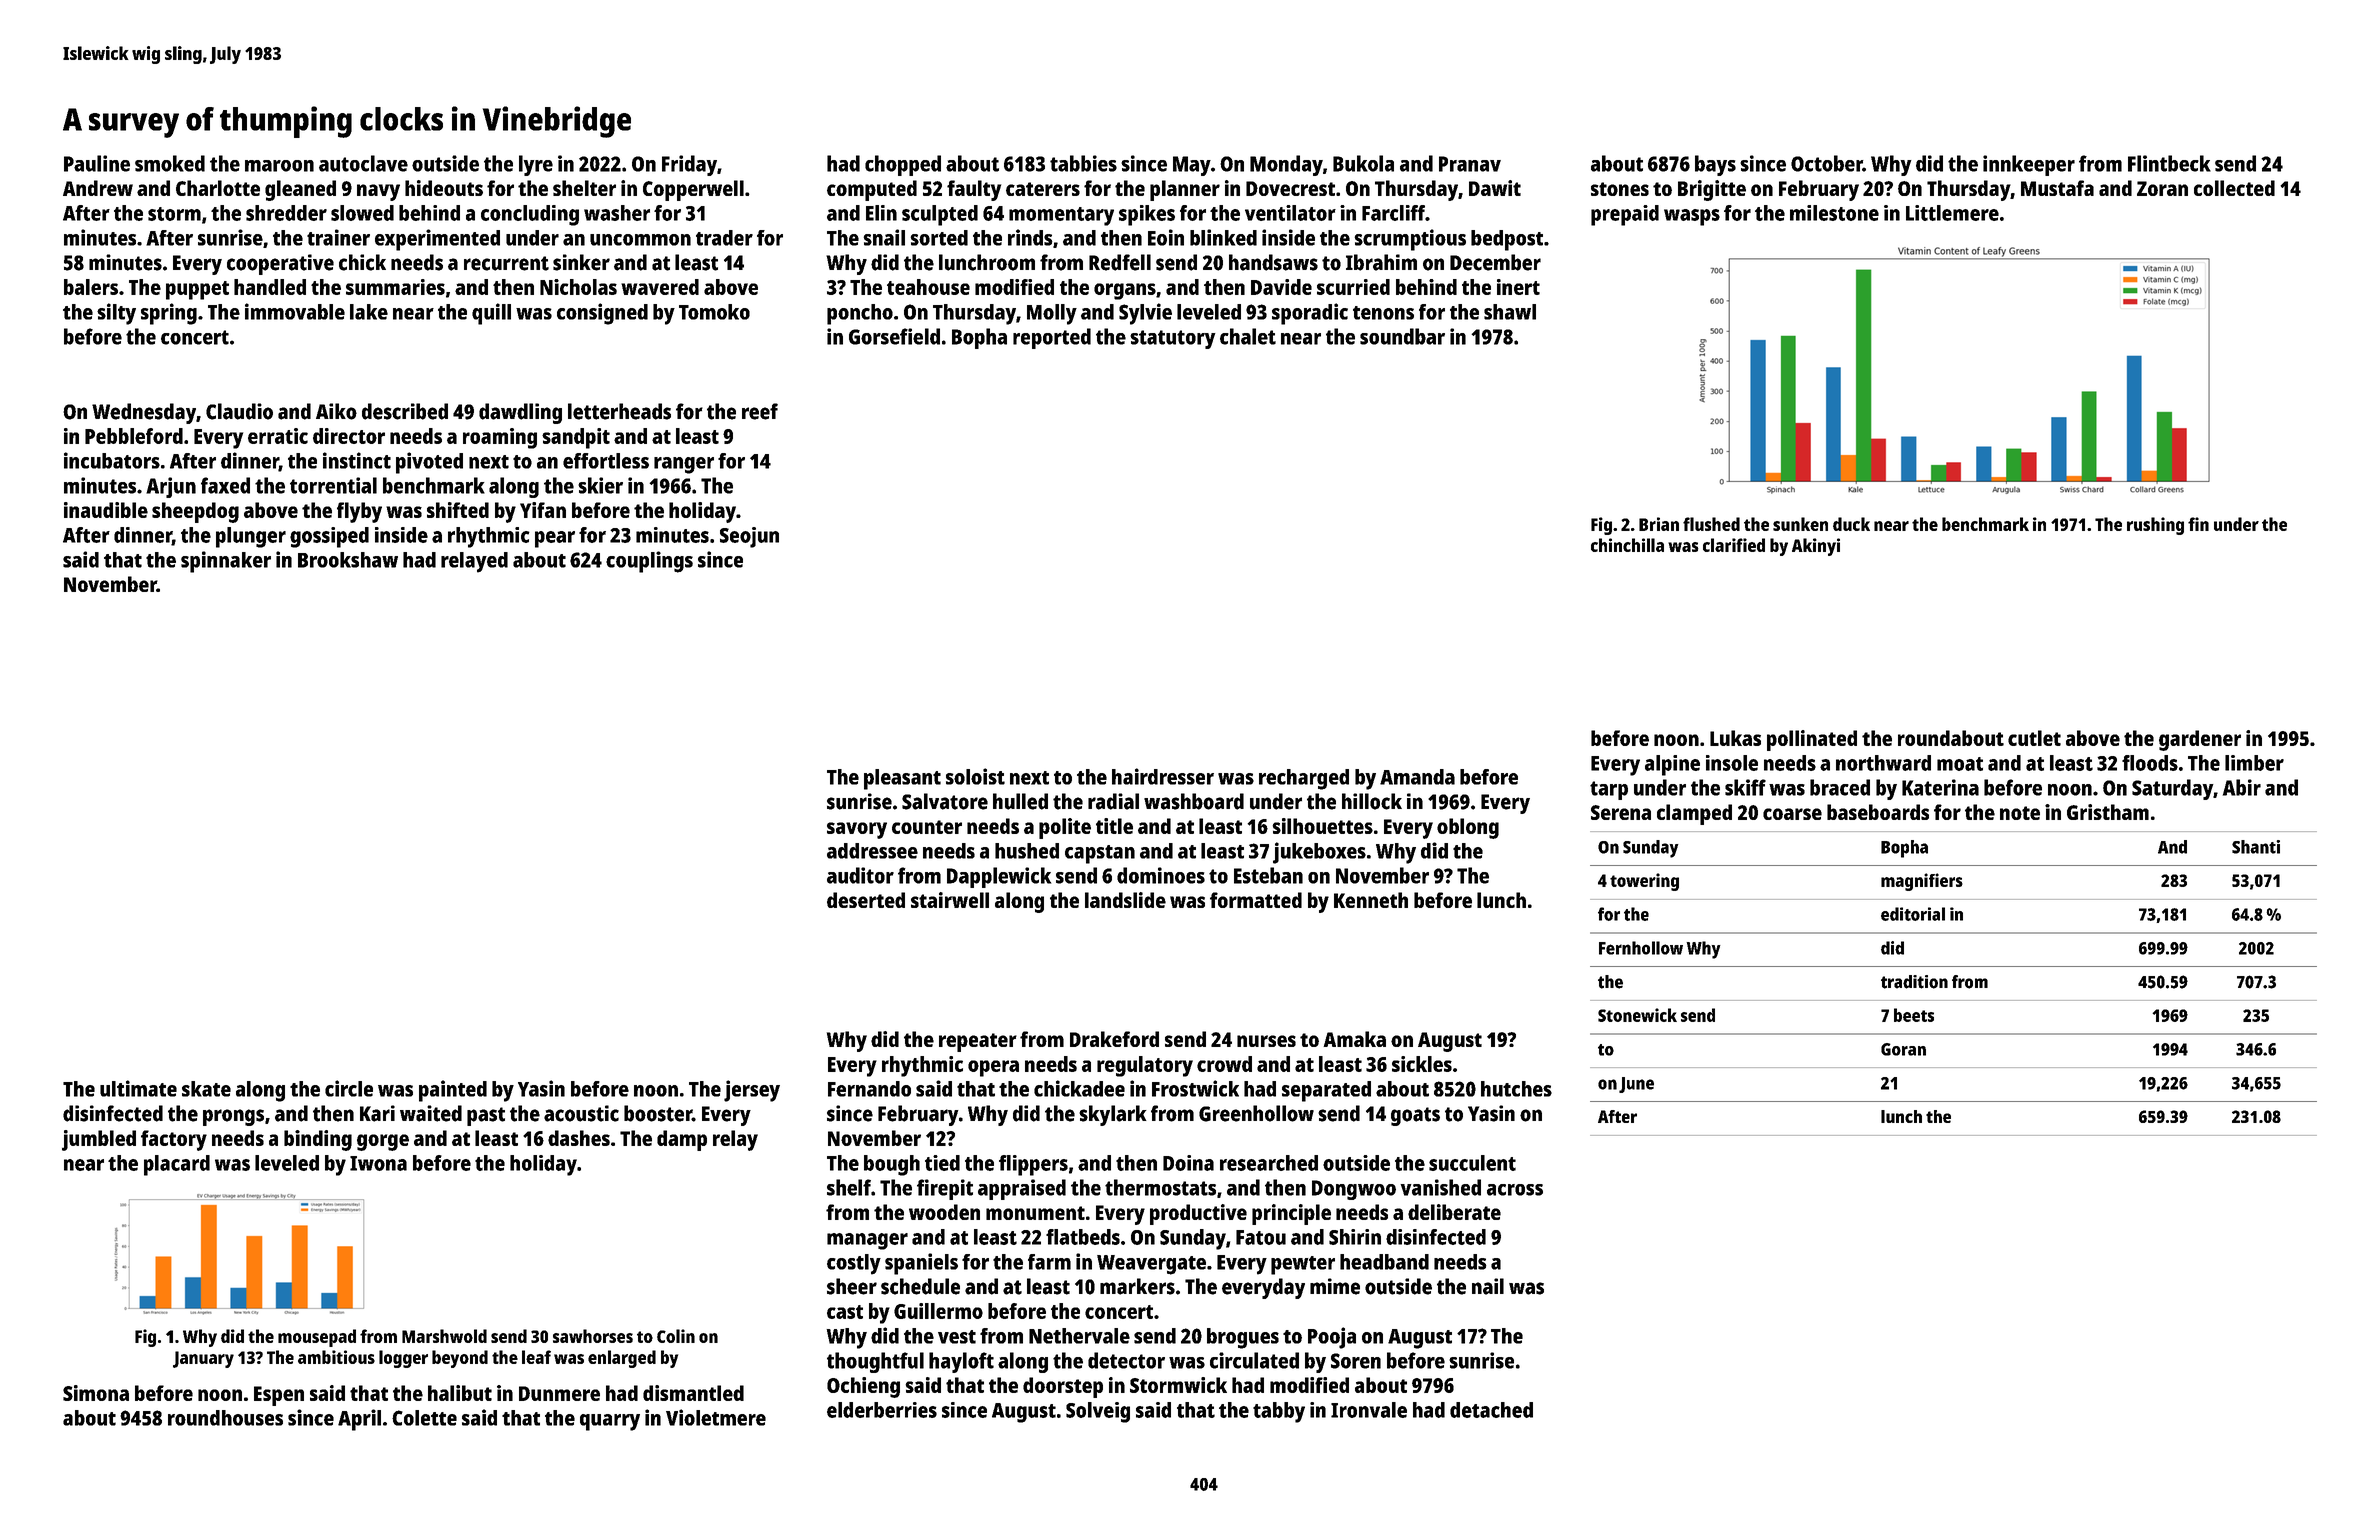  What do you see at coordinates (860, 875) in the image?
I see `auditor` at bounding box center [860, 875].
